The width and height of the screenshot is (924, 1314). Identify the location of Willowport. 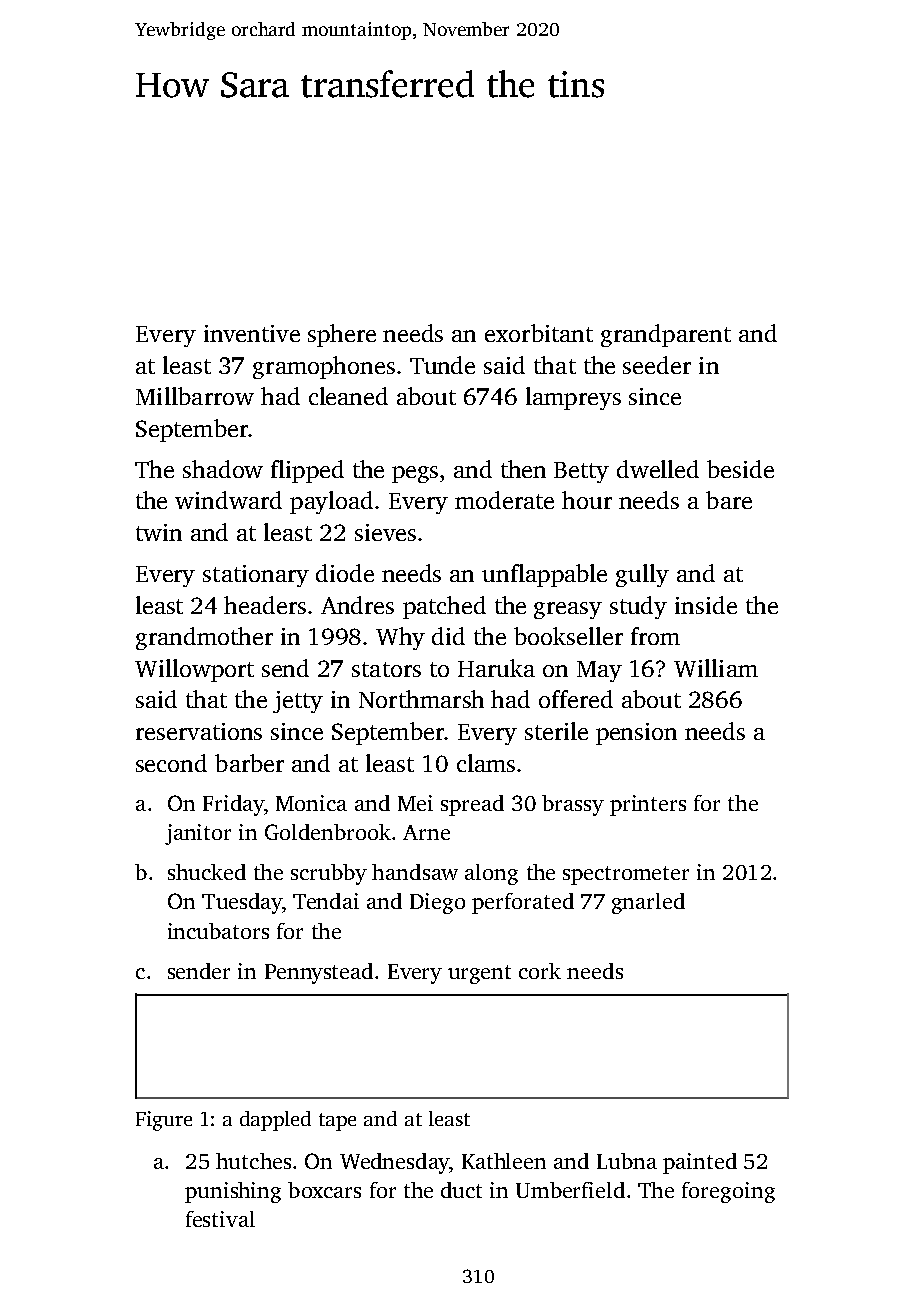
(194, 670).
